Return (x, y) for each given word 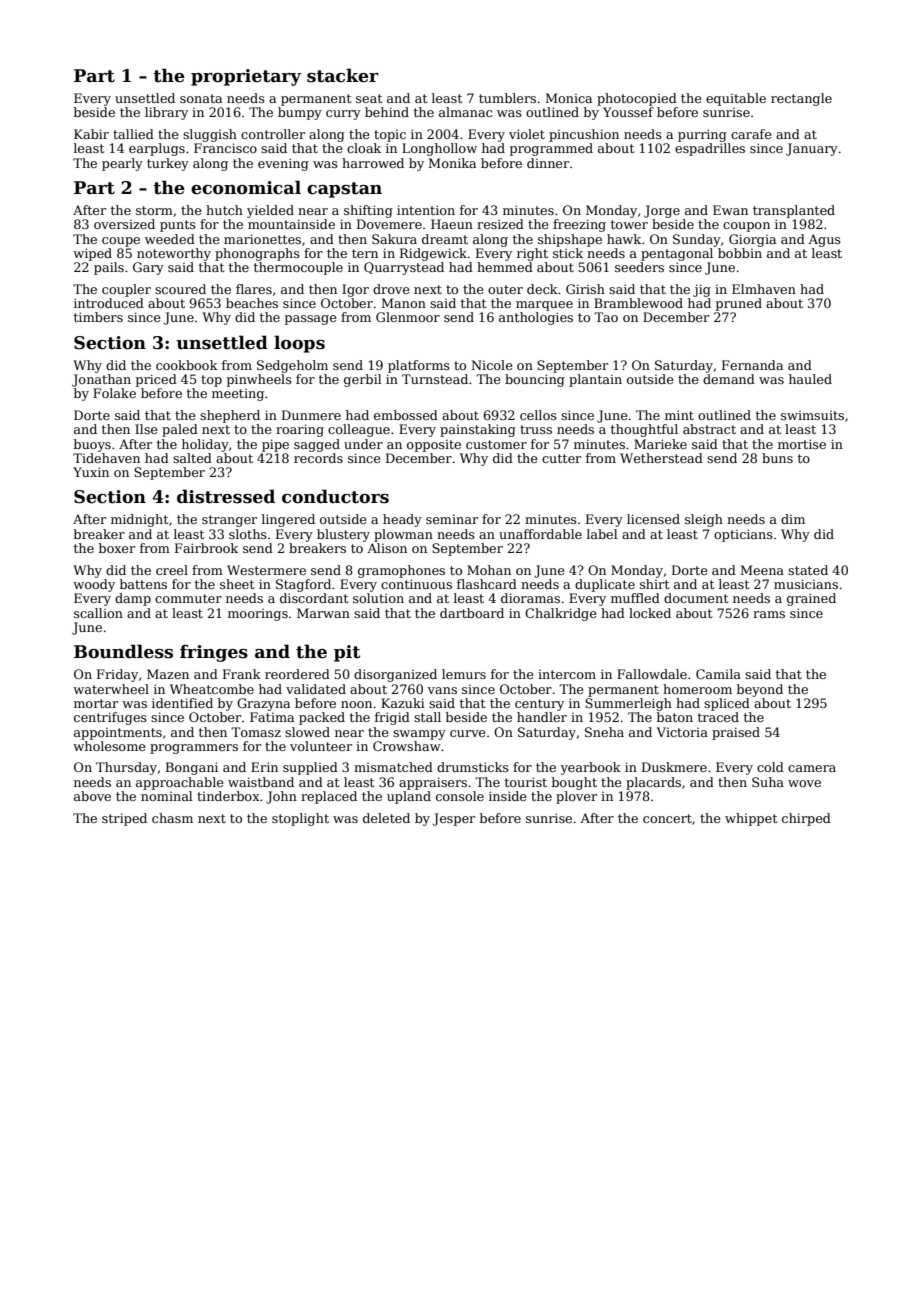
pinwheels (259, 380)
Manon (404, 303)
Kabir (91, 134)
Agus (824, 240)
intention (426, 210)
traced (718, 717)
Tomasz (256, 732)
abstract (709, 429)
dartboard (472, 613)
